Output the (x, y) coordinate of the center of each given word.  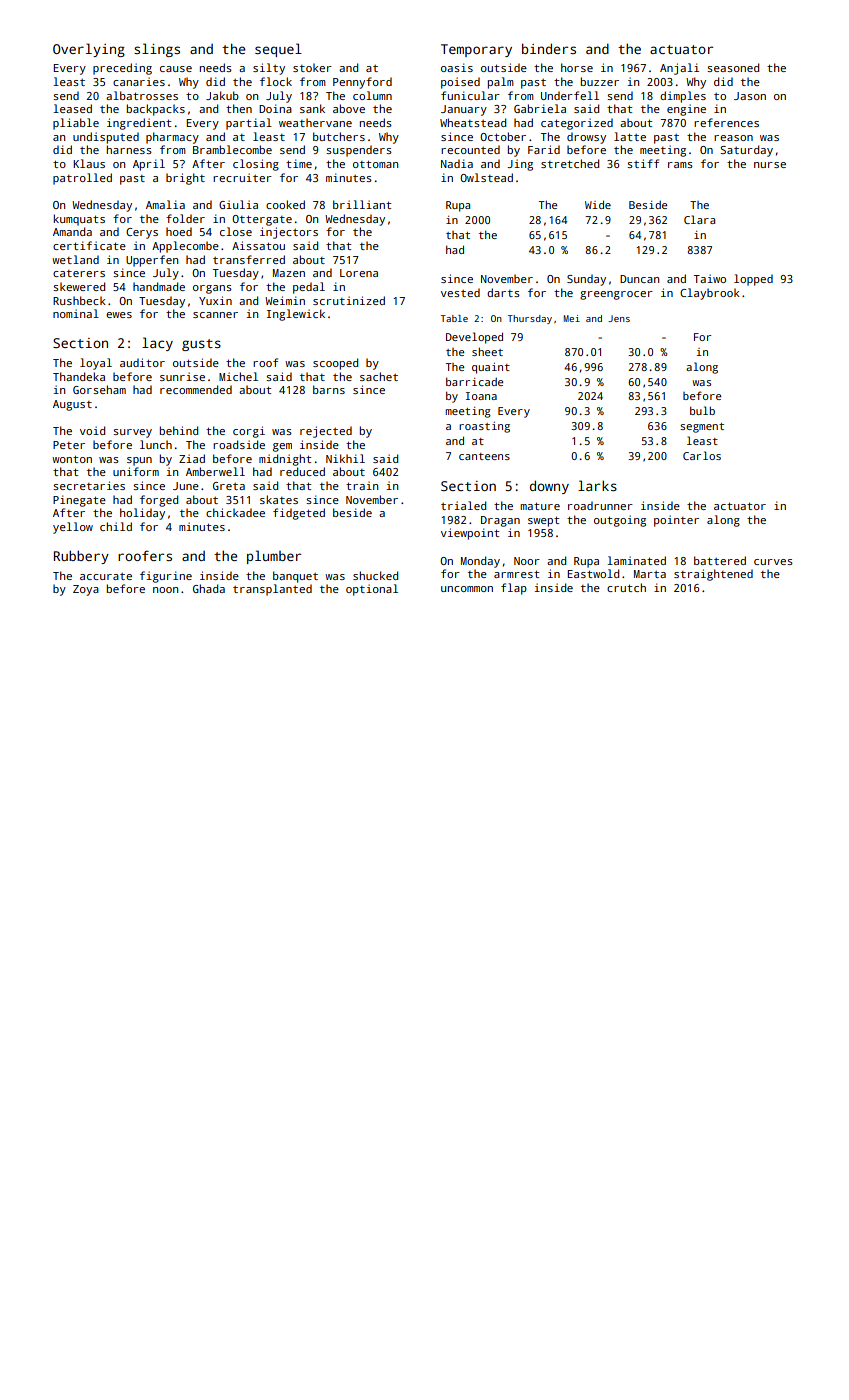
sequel (278, 50)
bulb (702, 410)
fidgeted (299, 514)
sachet (379, 376)
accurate (106, 576)
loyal (96, 364)
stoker (312, 67)
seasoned (733, 67)
